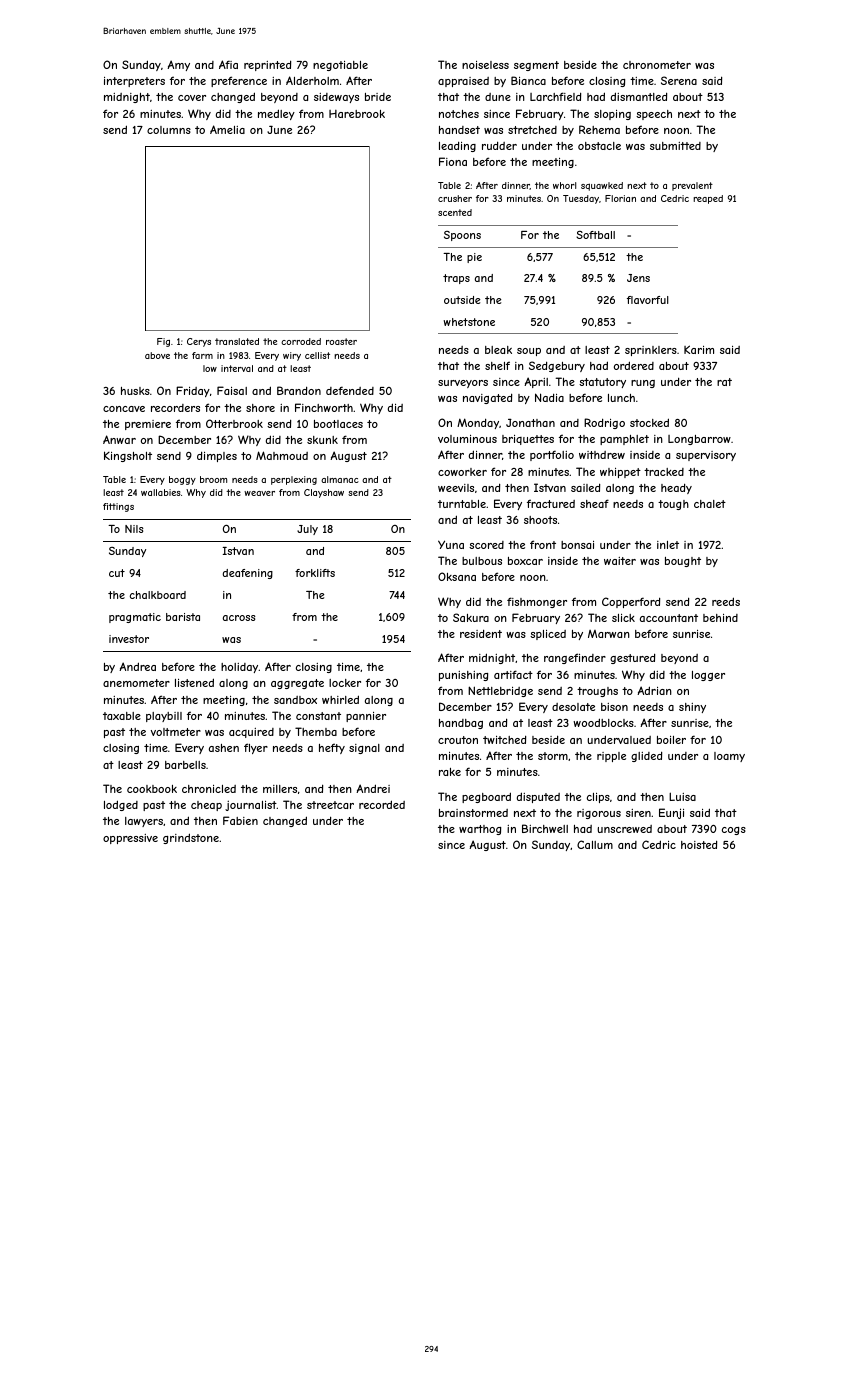  What do you see at coordinates (577, 545) in the screenshot?
I see `bonsai` at bounding box center [577, 545].
